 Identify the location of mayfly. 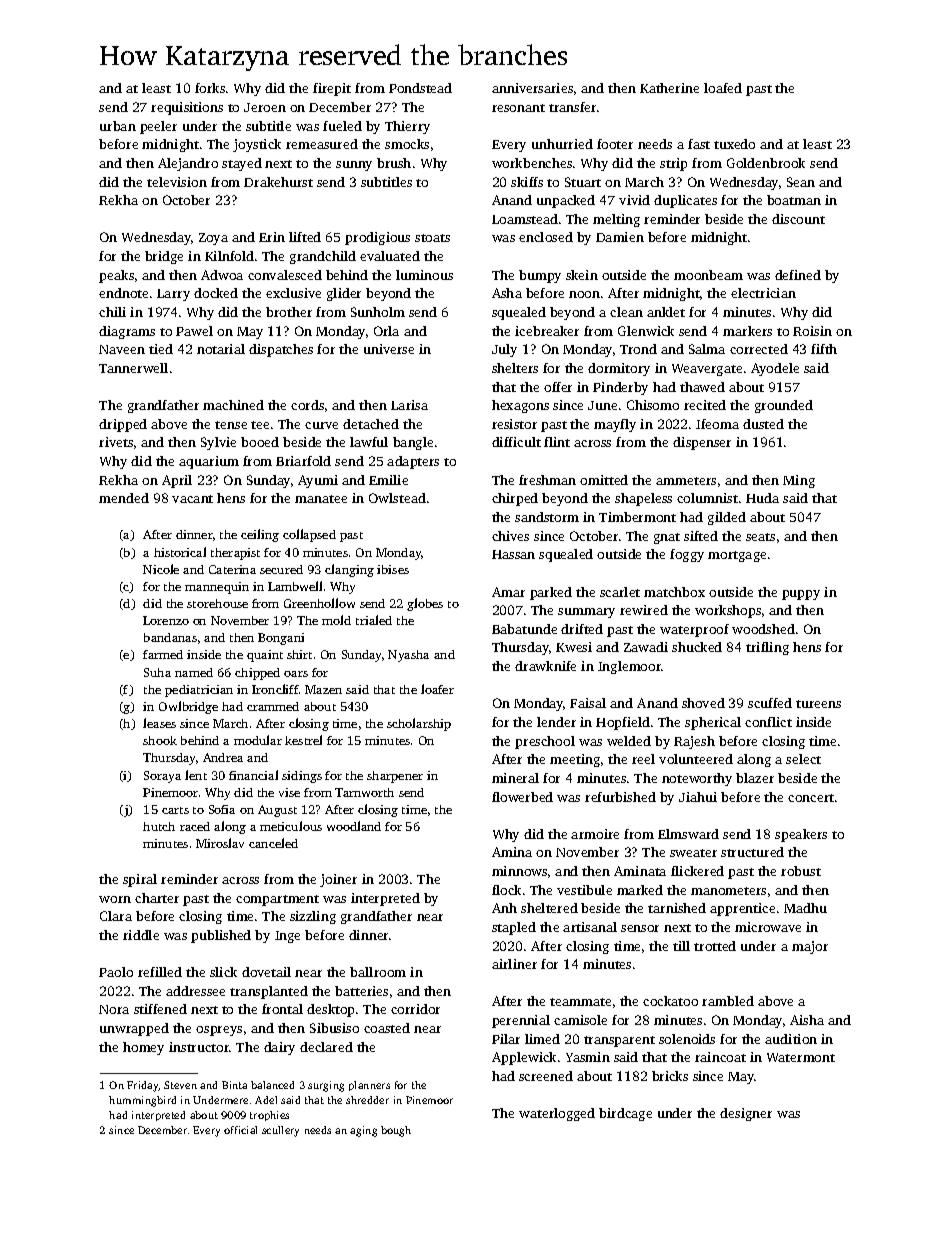
(615, 425).
